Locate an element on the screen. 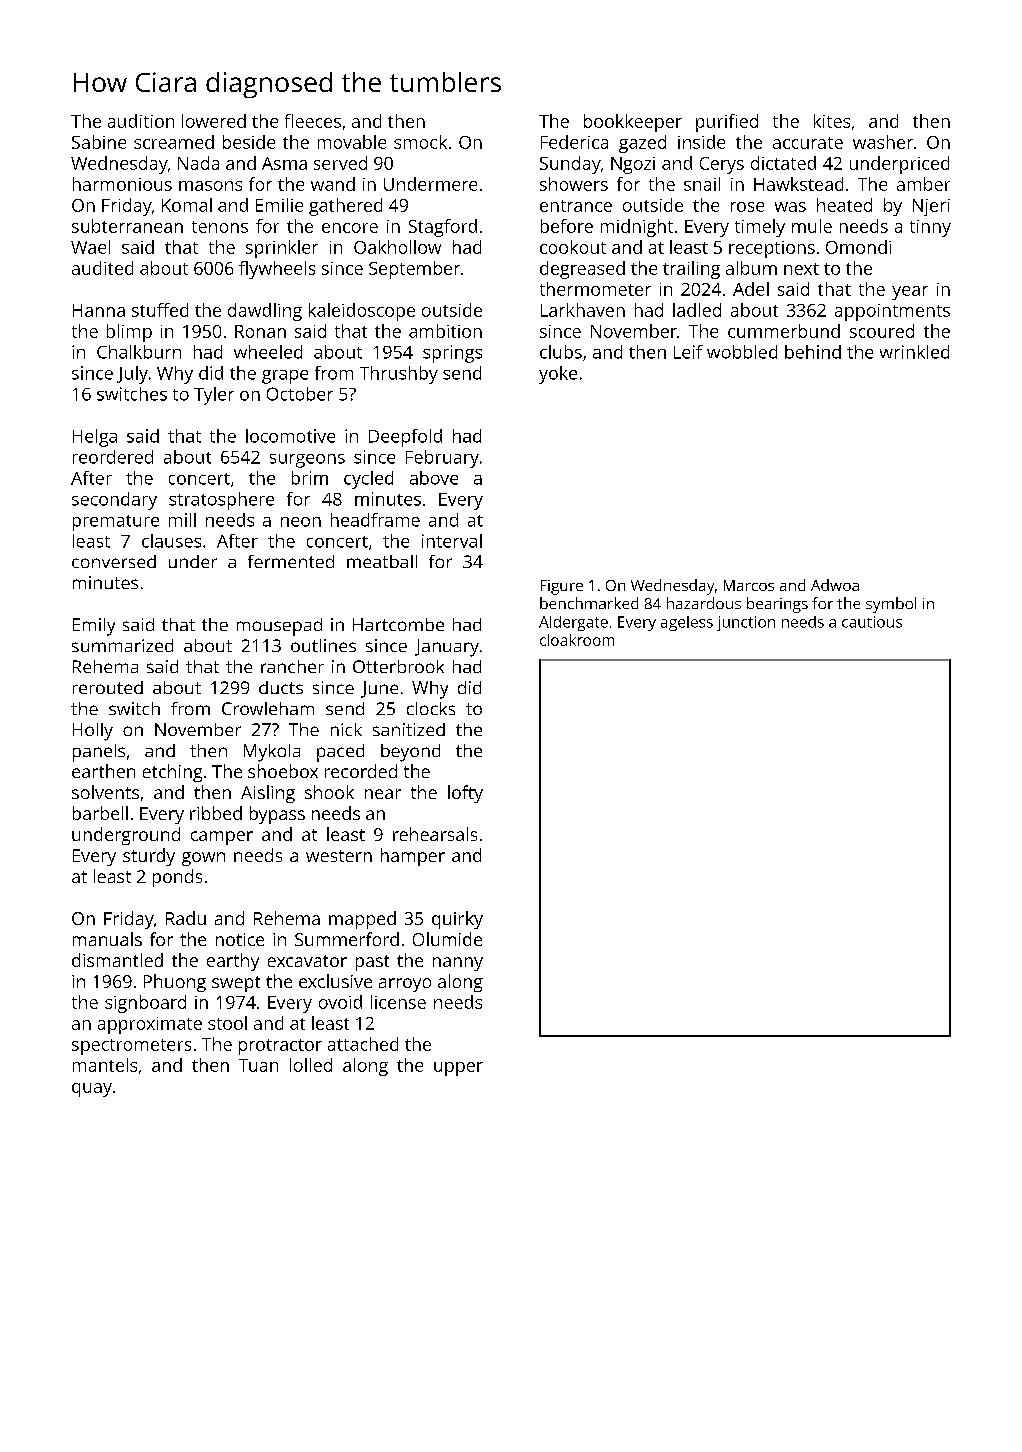  tinny is located at coordinates (930, 228).
